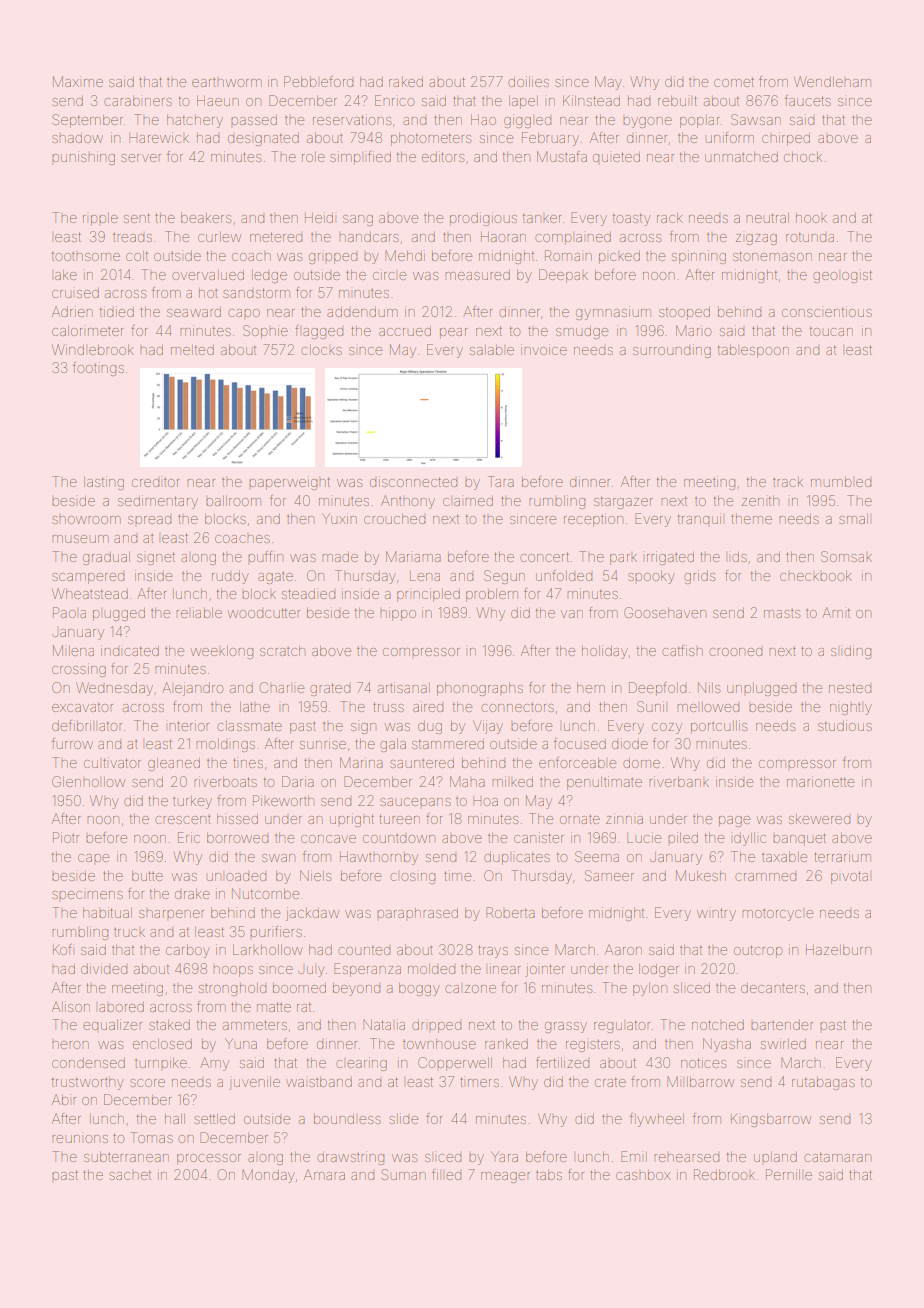 The width and height of the screenshot is (924, 1308). Describe the element at coordinates (87, 725) in the screenshot. I see `defibrillator` at that location.
